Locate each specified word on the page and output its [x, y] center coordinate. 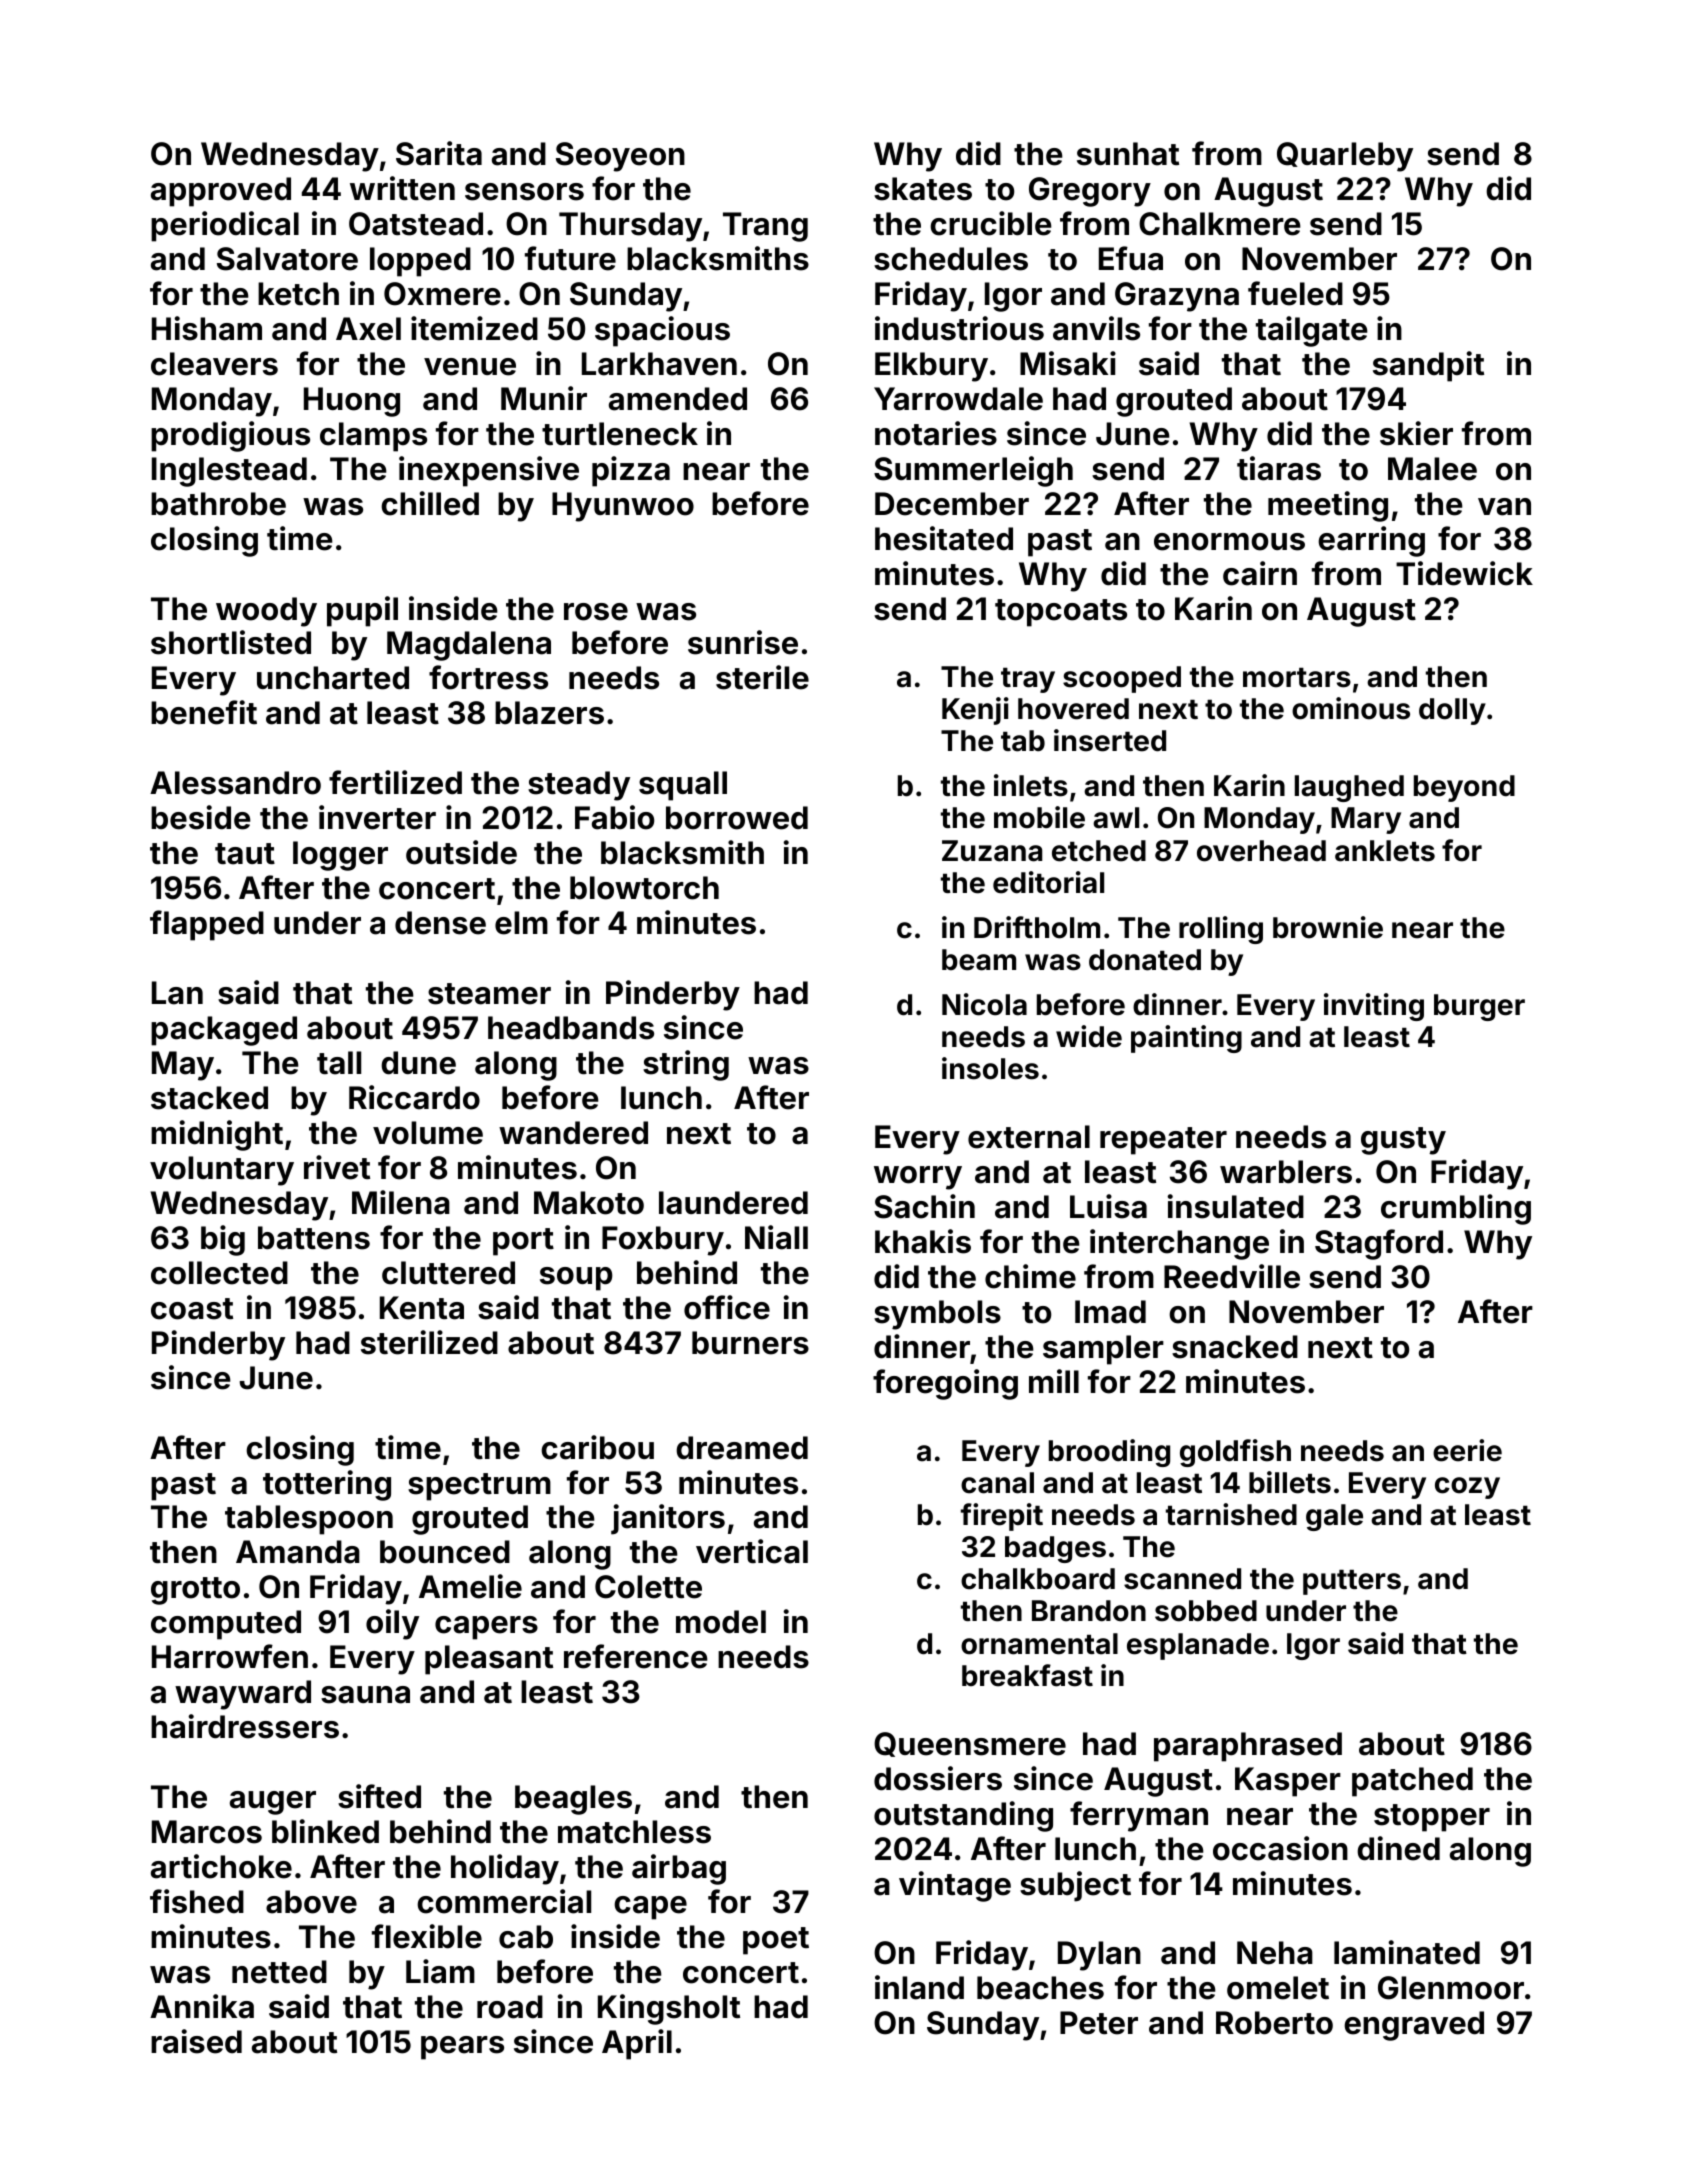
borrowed [737, 818]
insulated [1235, 1206]
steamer [489, 994]
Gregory [1090, 192]
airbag [679, 1869]
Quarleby [1345, 157]
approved [221, 192]
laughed [1349, 788]
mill [1054, 1381]
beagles [573, 1800]
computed [226, 1625]
